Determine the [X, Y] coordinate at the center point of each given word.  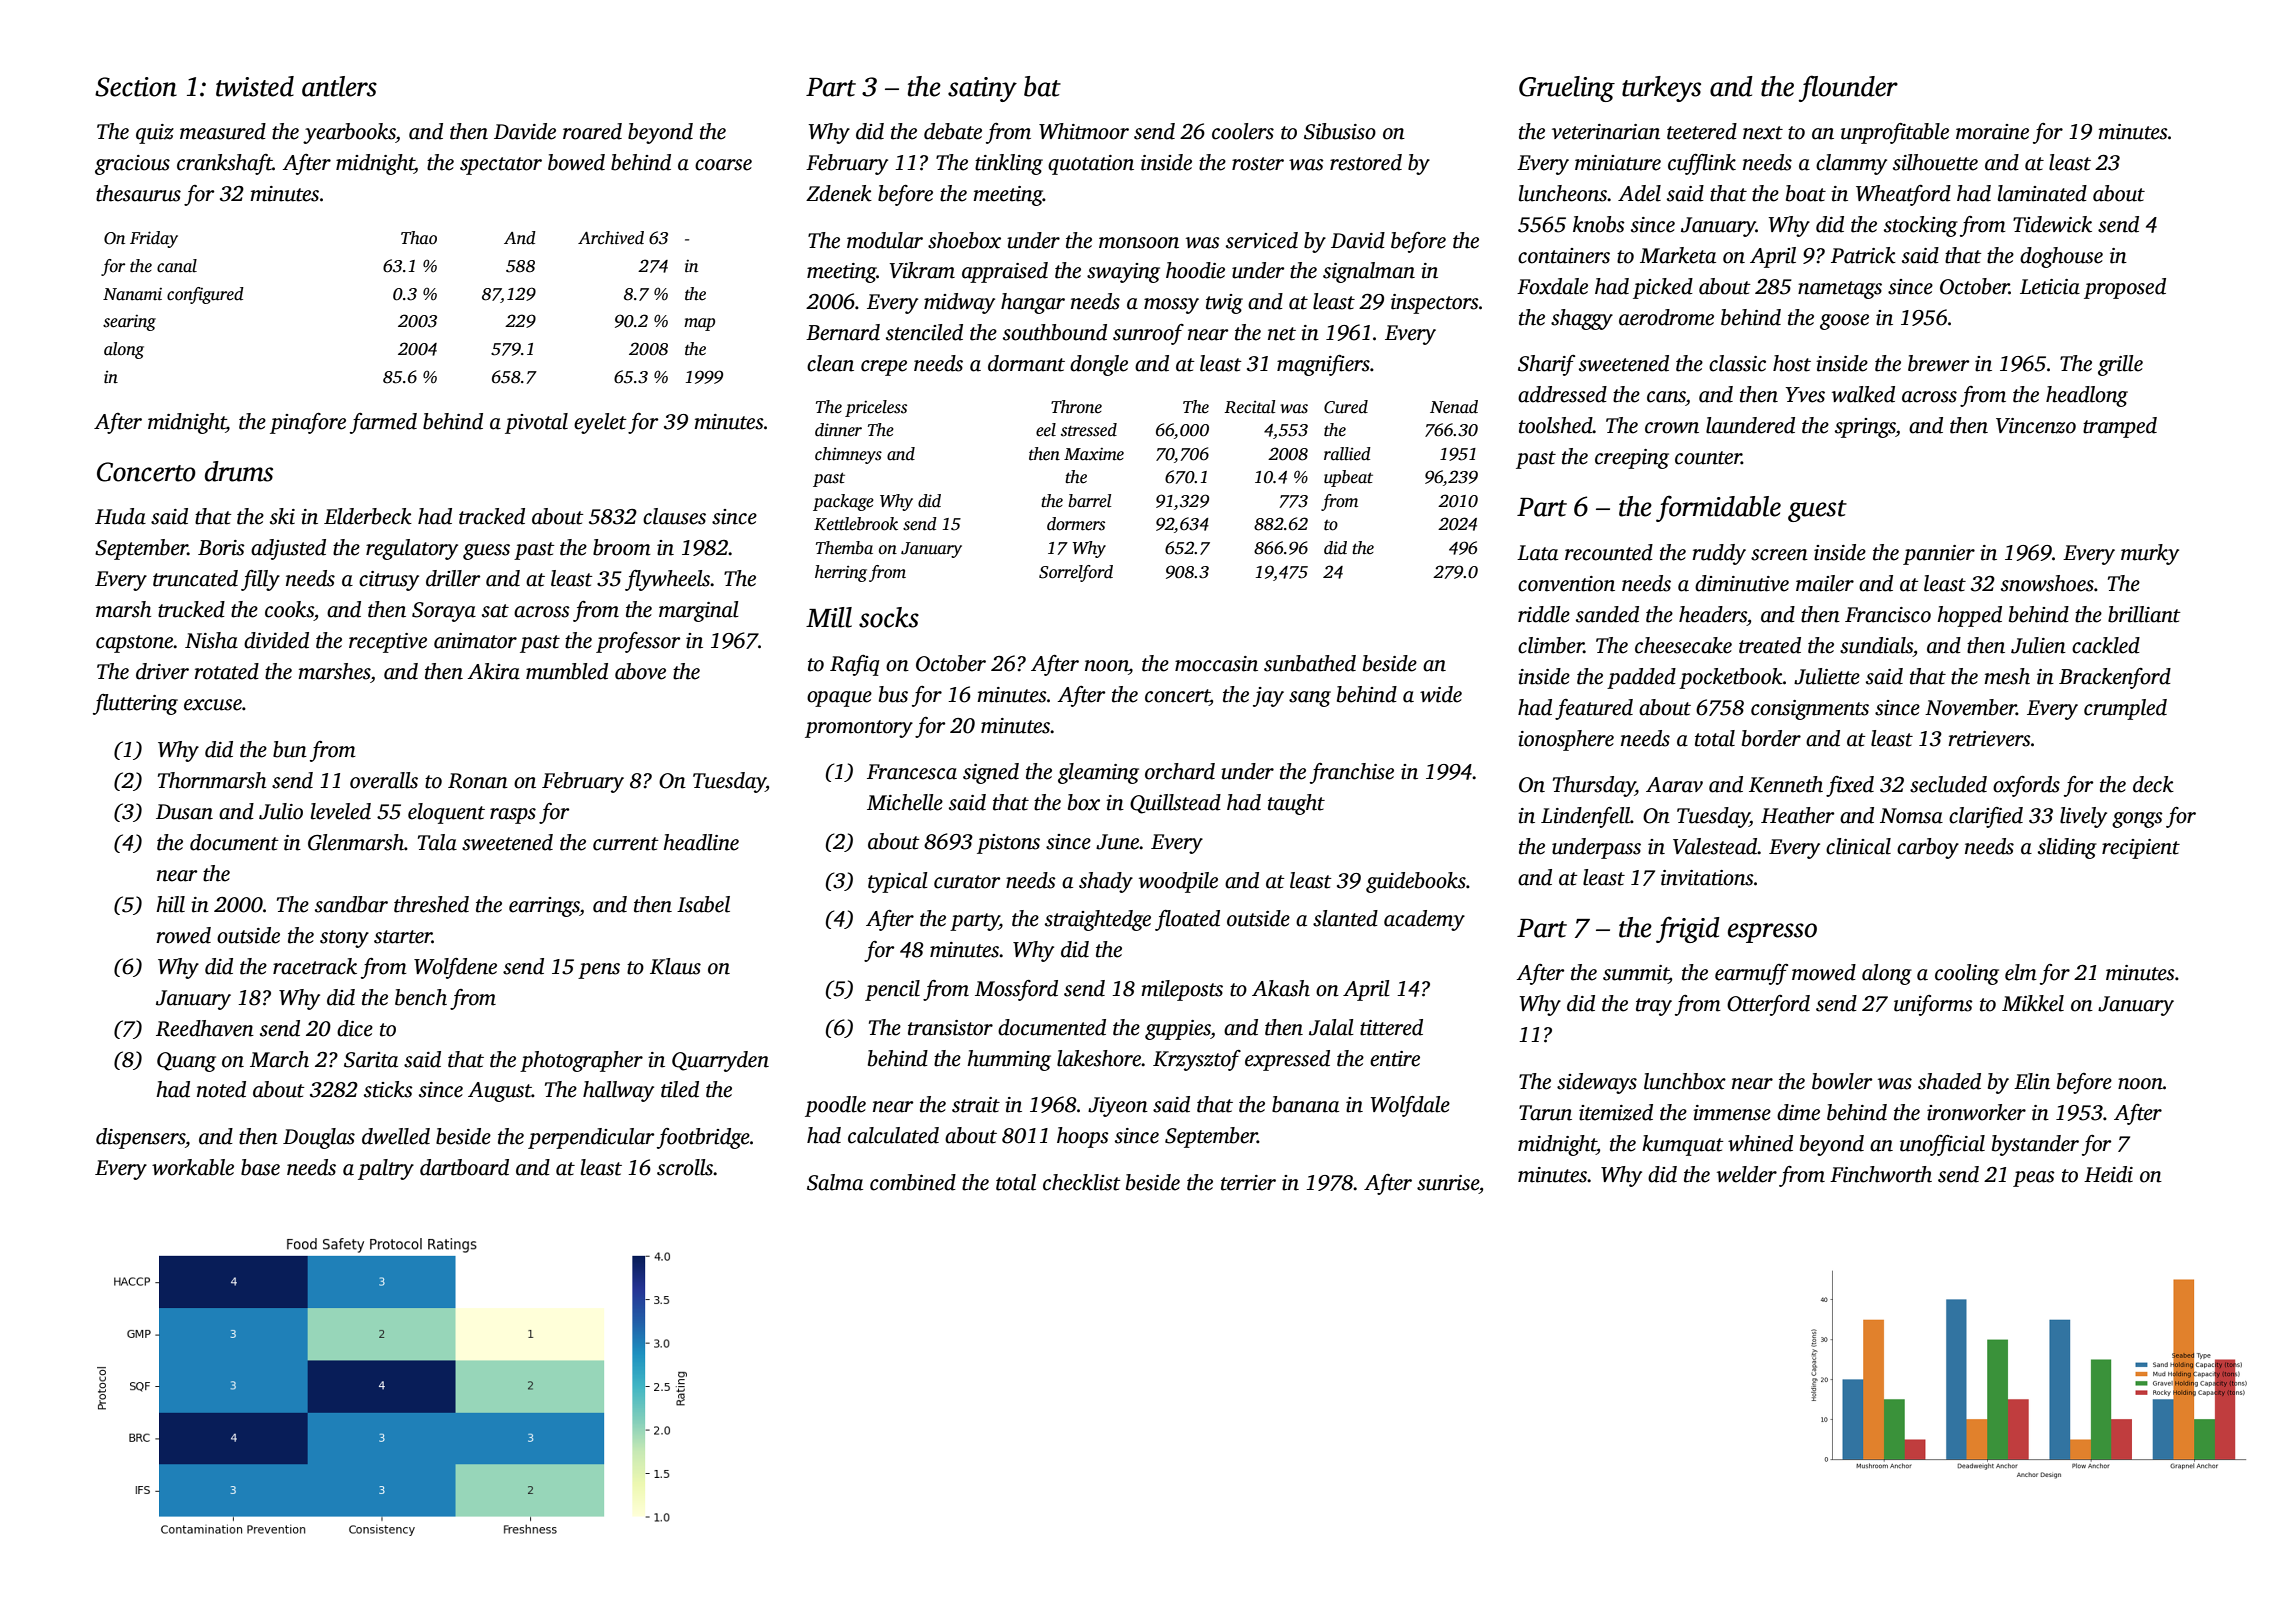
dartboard [464, 1167]
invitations [1707, 878]
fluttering [135, 704]
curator [967, 882]
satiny [982, 89]
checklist [1082, 1182]
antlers [339, 86]
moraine [1992, 132]
